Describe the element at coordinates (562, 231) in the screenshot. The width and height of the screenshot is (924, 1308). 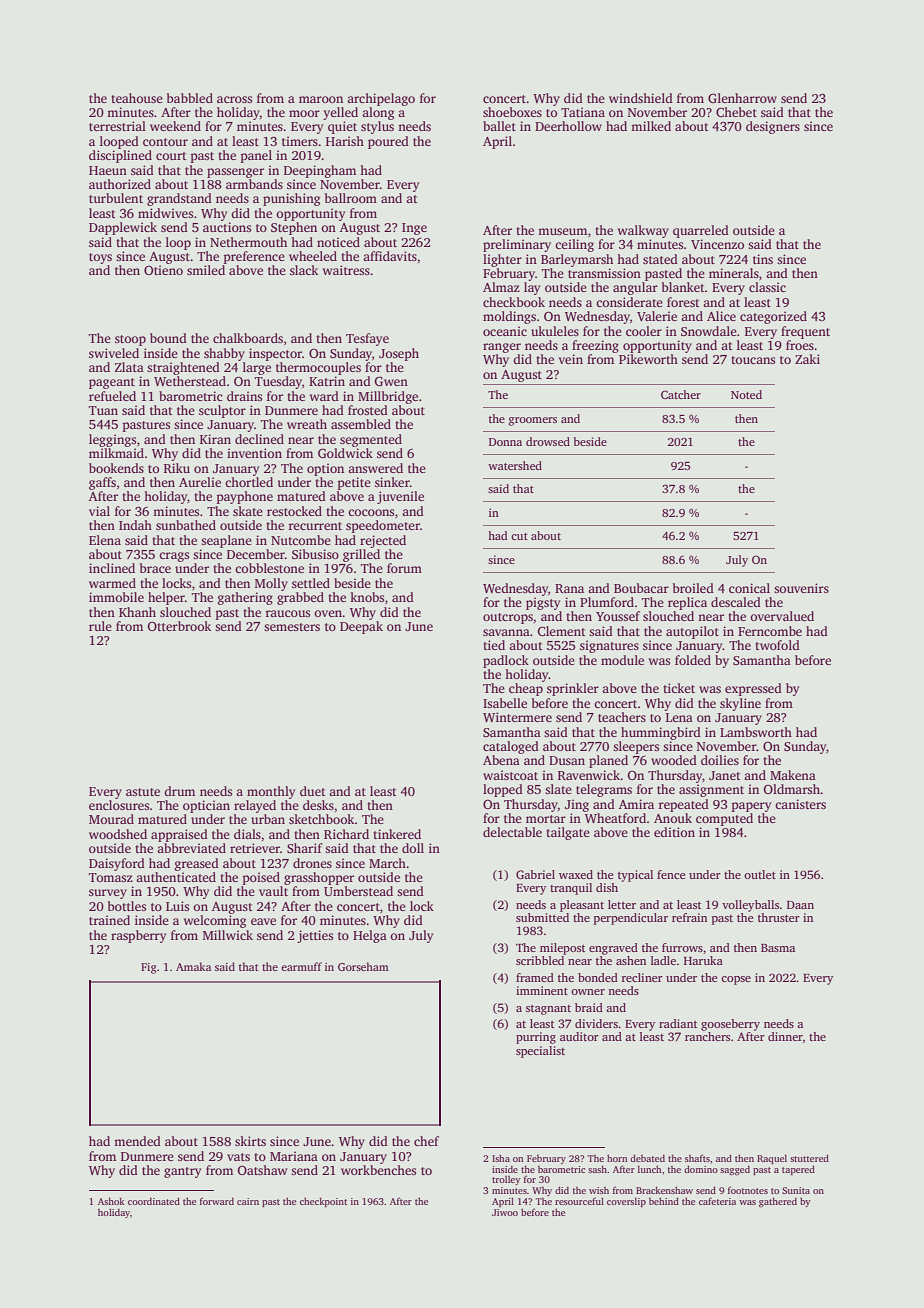
I see `museum` at that location.
